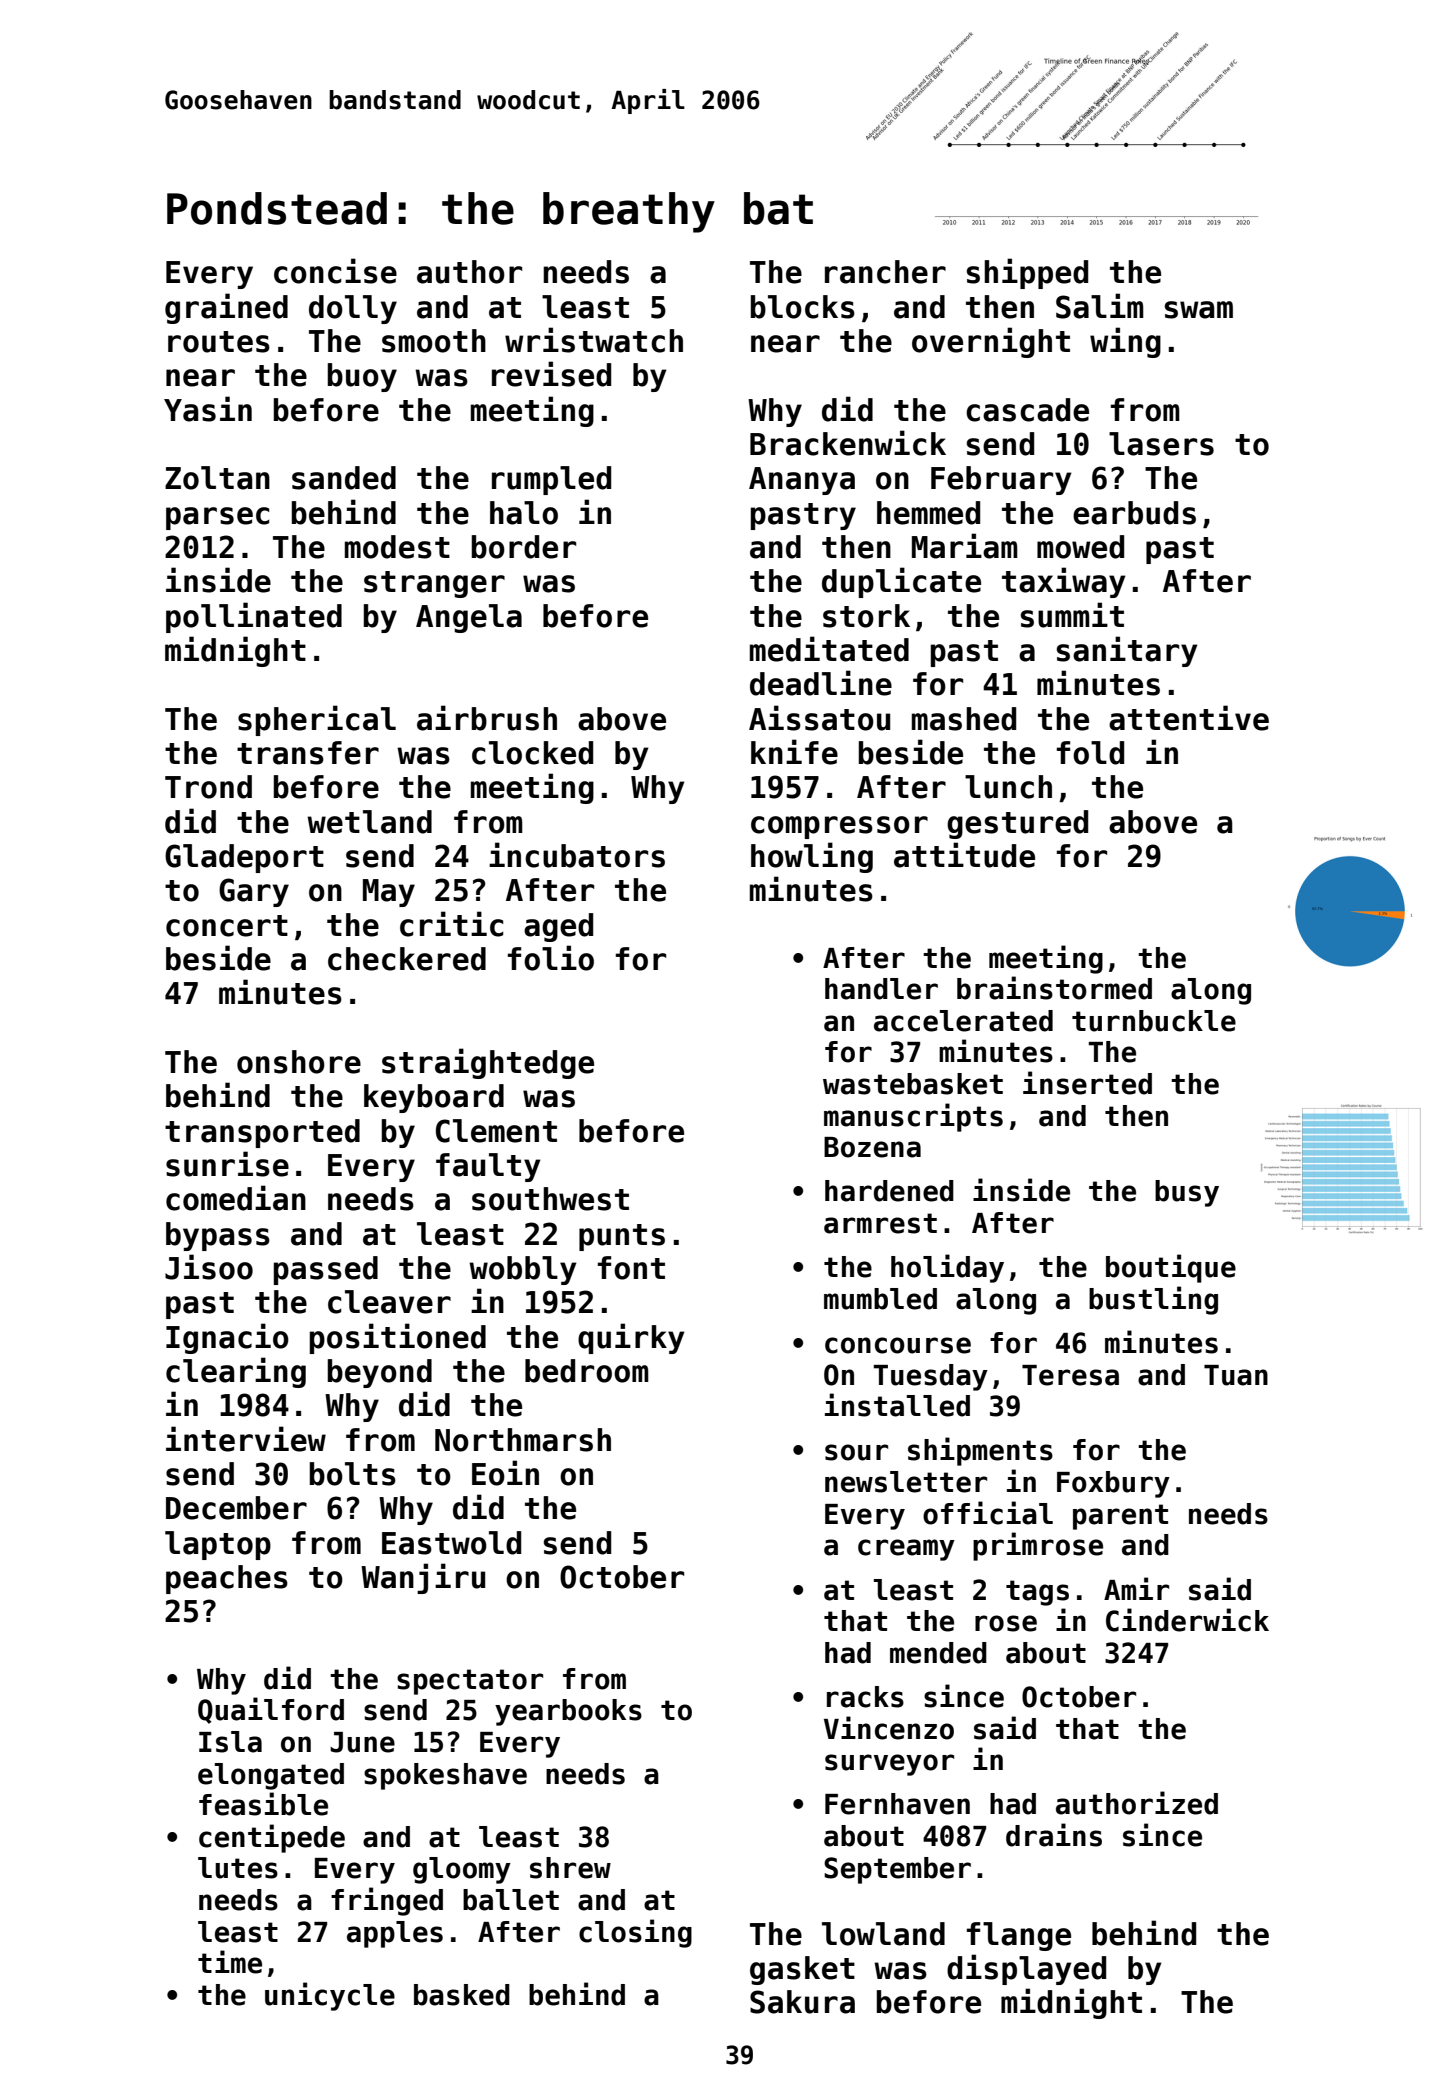  What do you see at coordinates (330, 1996) in the image?
I see `unicycle` at bounding box center [330, 1996].
